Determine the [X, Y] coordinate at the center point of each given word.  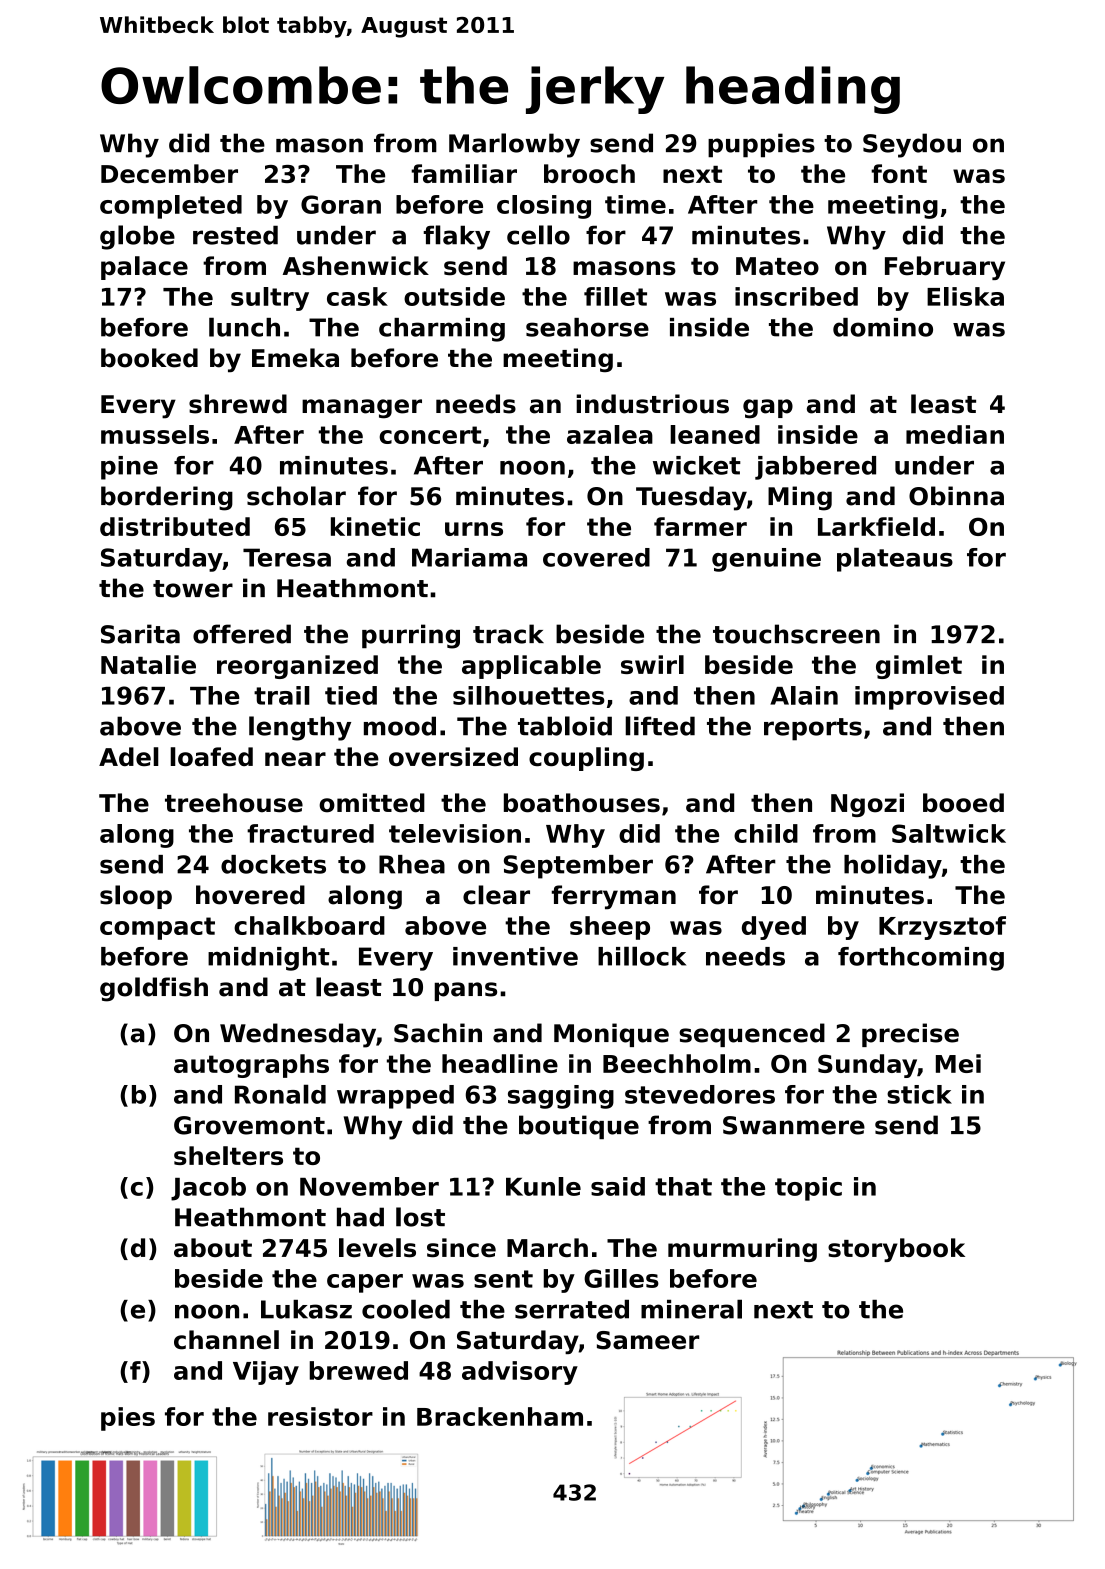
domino [883, 327]
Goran [341, 204]
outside [454, 296]
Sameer [647, 1340]
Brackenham [500, 1416]
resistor [320, 1416]
